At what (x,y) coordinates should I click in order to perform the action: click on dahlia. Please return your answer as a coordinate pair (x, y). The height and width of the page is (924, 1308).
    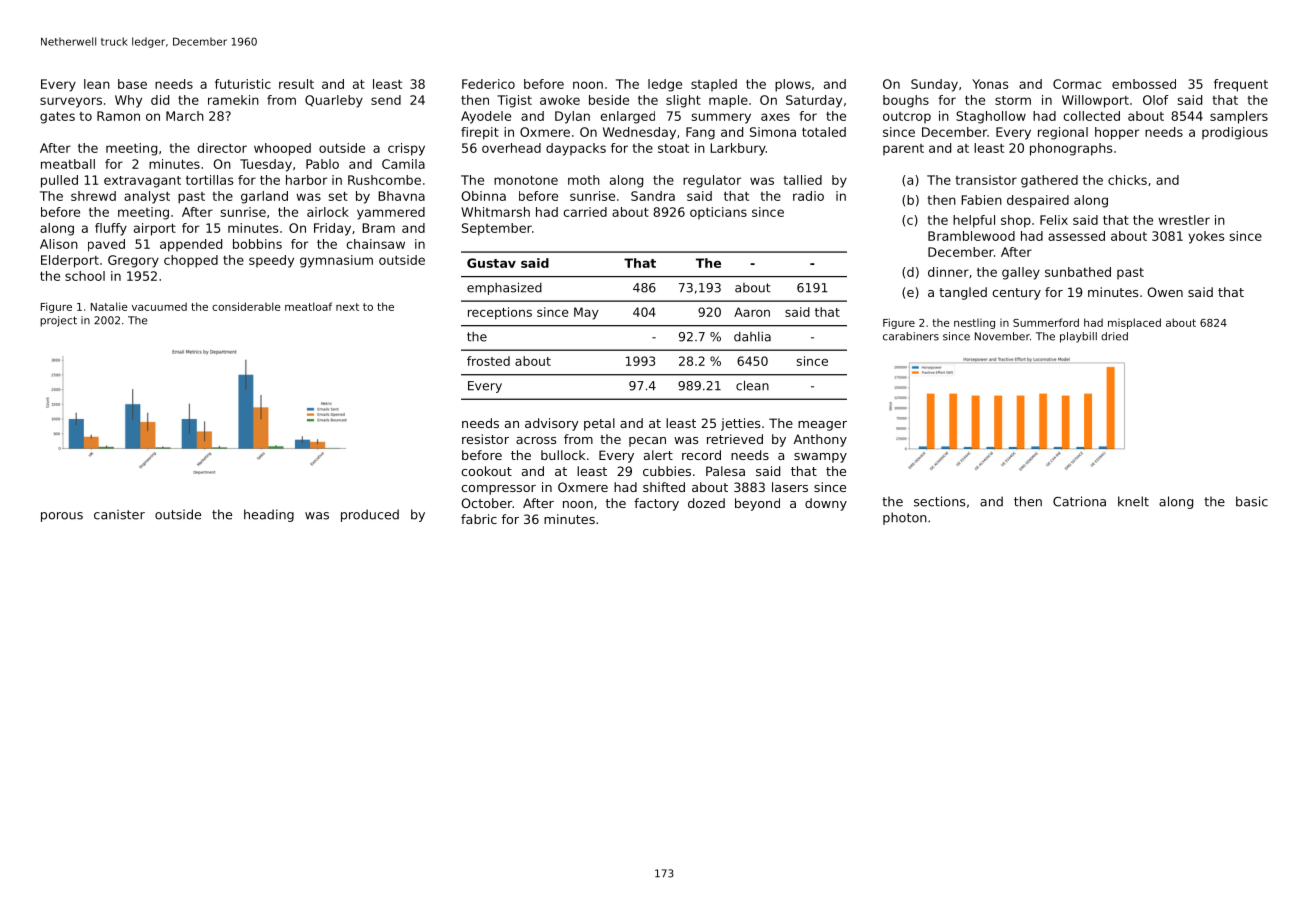
    Looking at the image, I should click on (752, 337).
